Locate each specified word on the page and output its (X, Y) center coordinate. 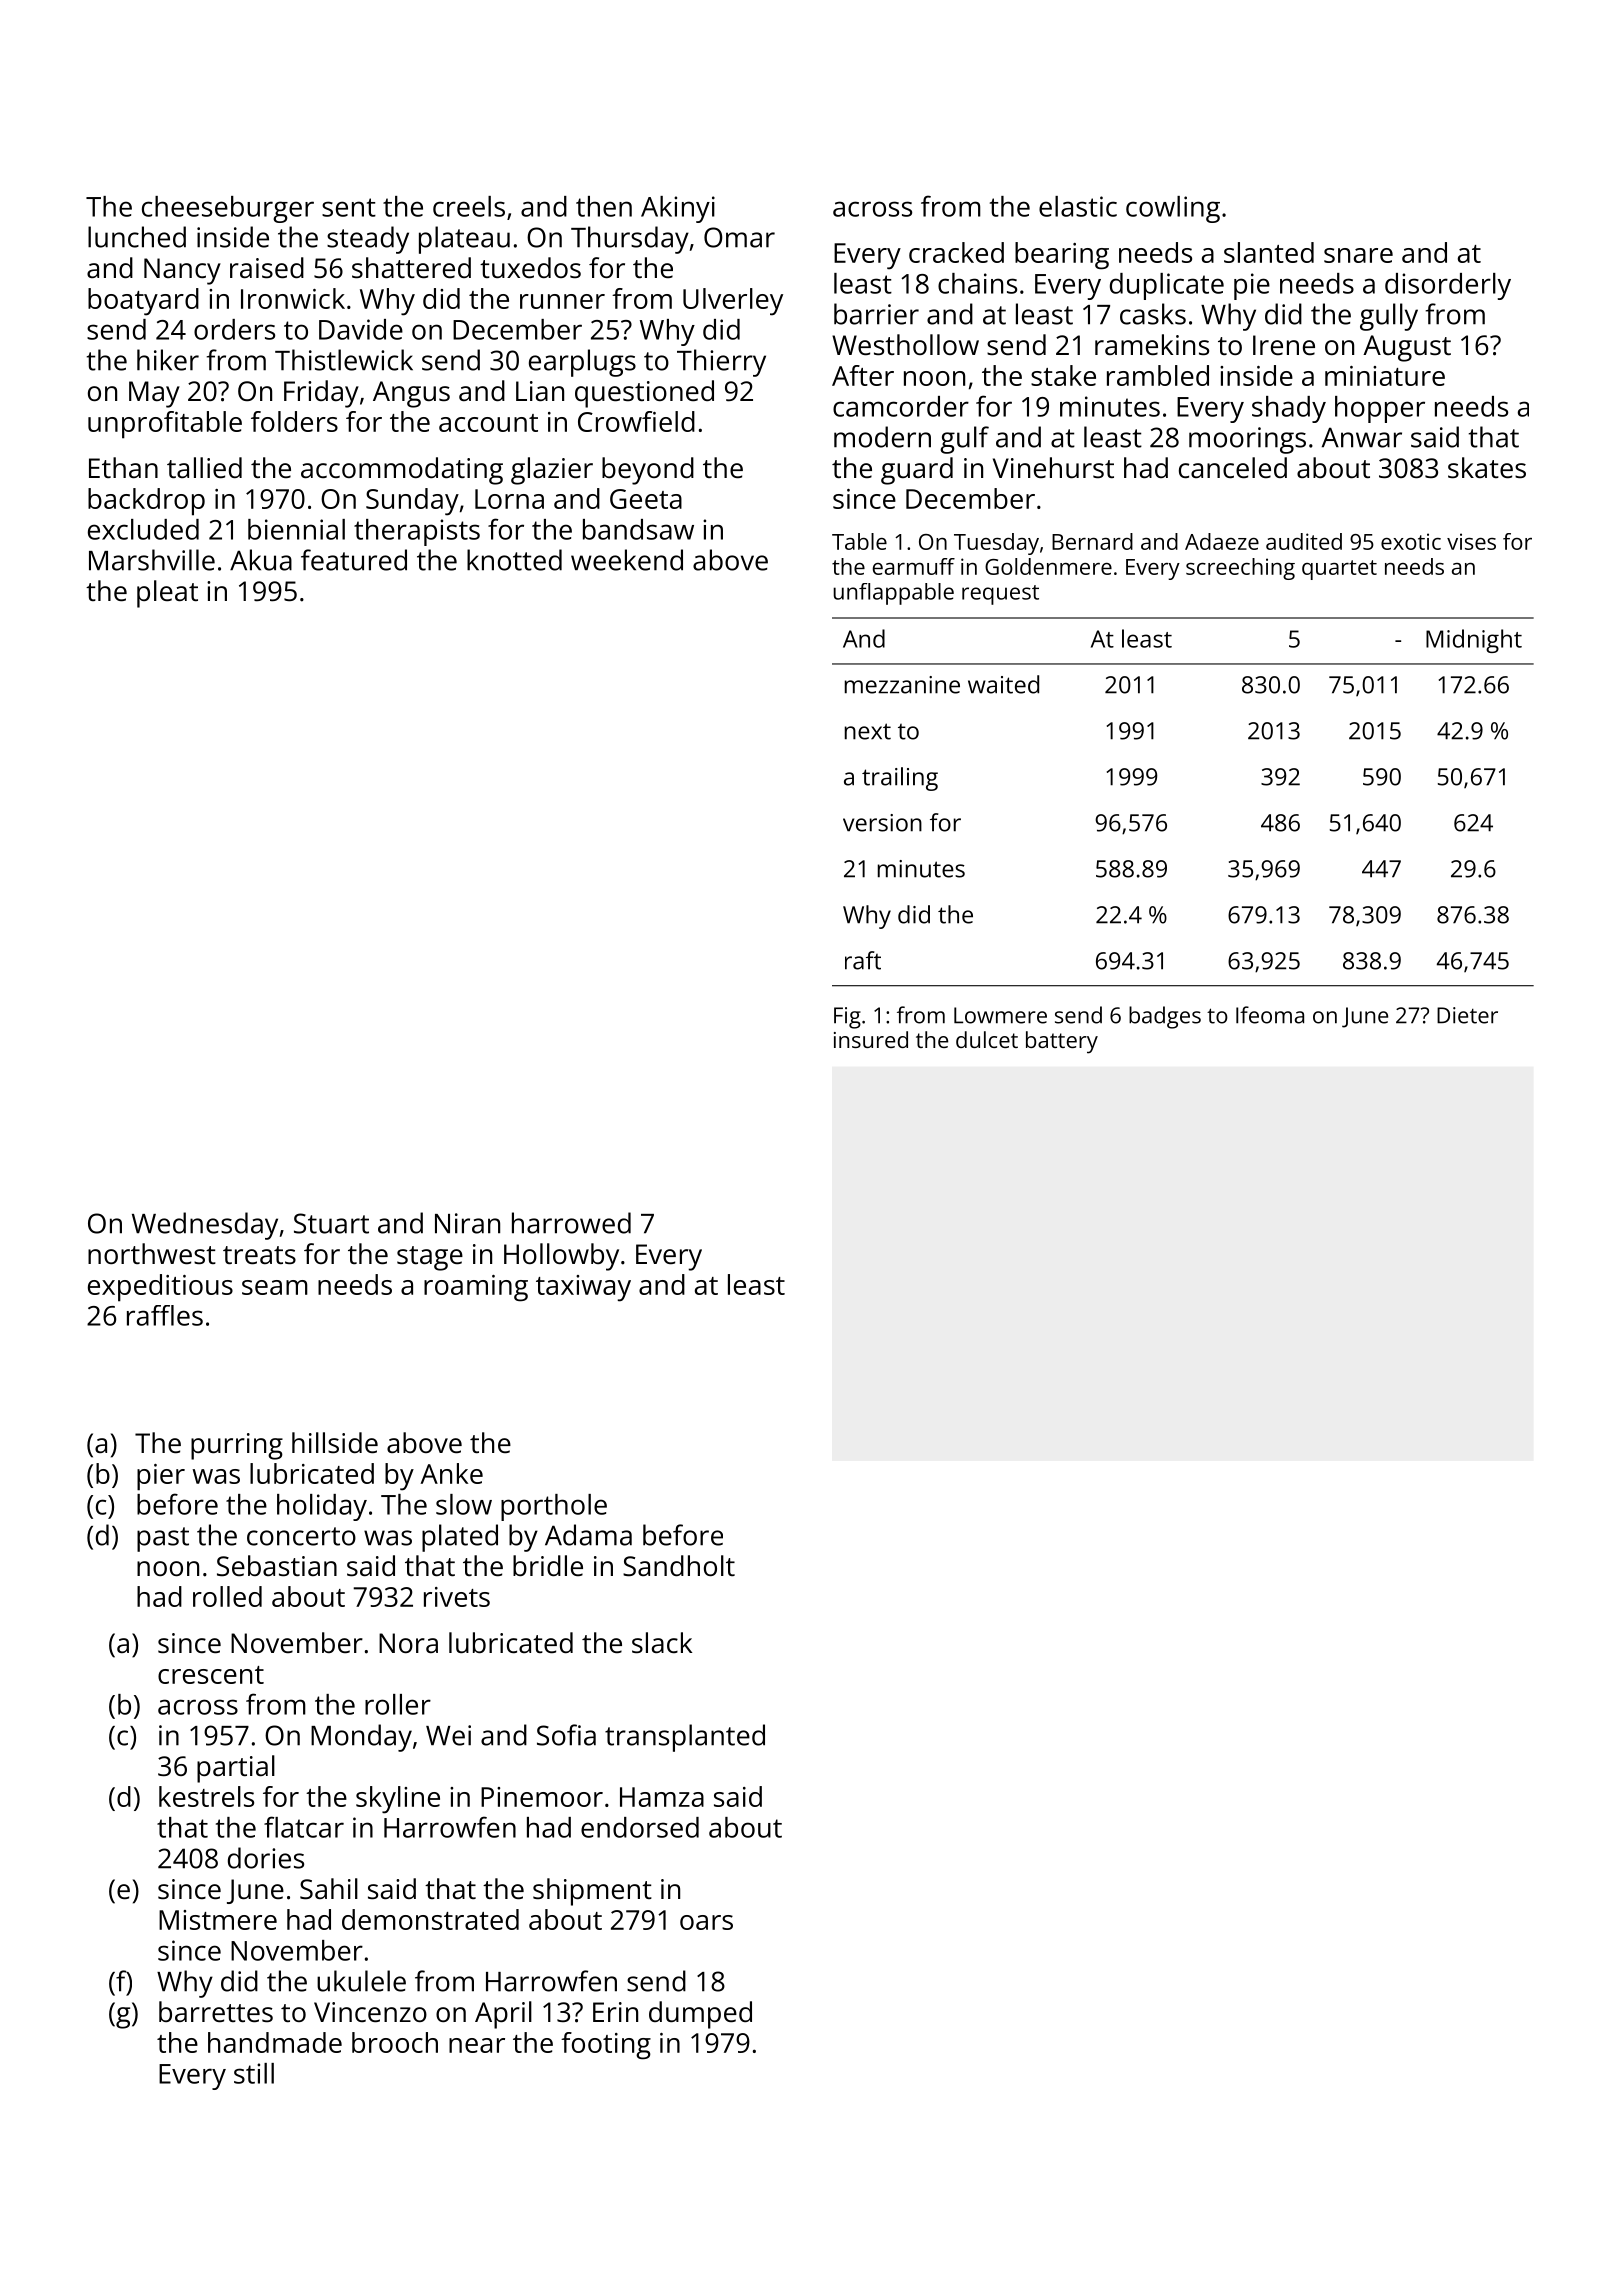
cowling (1173, 209)
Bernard (1092, 541)
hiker (168, 360)
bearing (1062, 256)
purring (237, 1446)
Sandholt (679, 1565)
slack (662, 1643)
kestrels (206, 1796)
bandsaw (638, 529)
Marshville (152, 560)
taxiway (583, 1288)
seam (275, 1287)
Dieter (1467, 1015)
